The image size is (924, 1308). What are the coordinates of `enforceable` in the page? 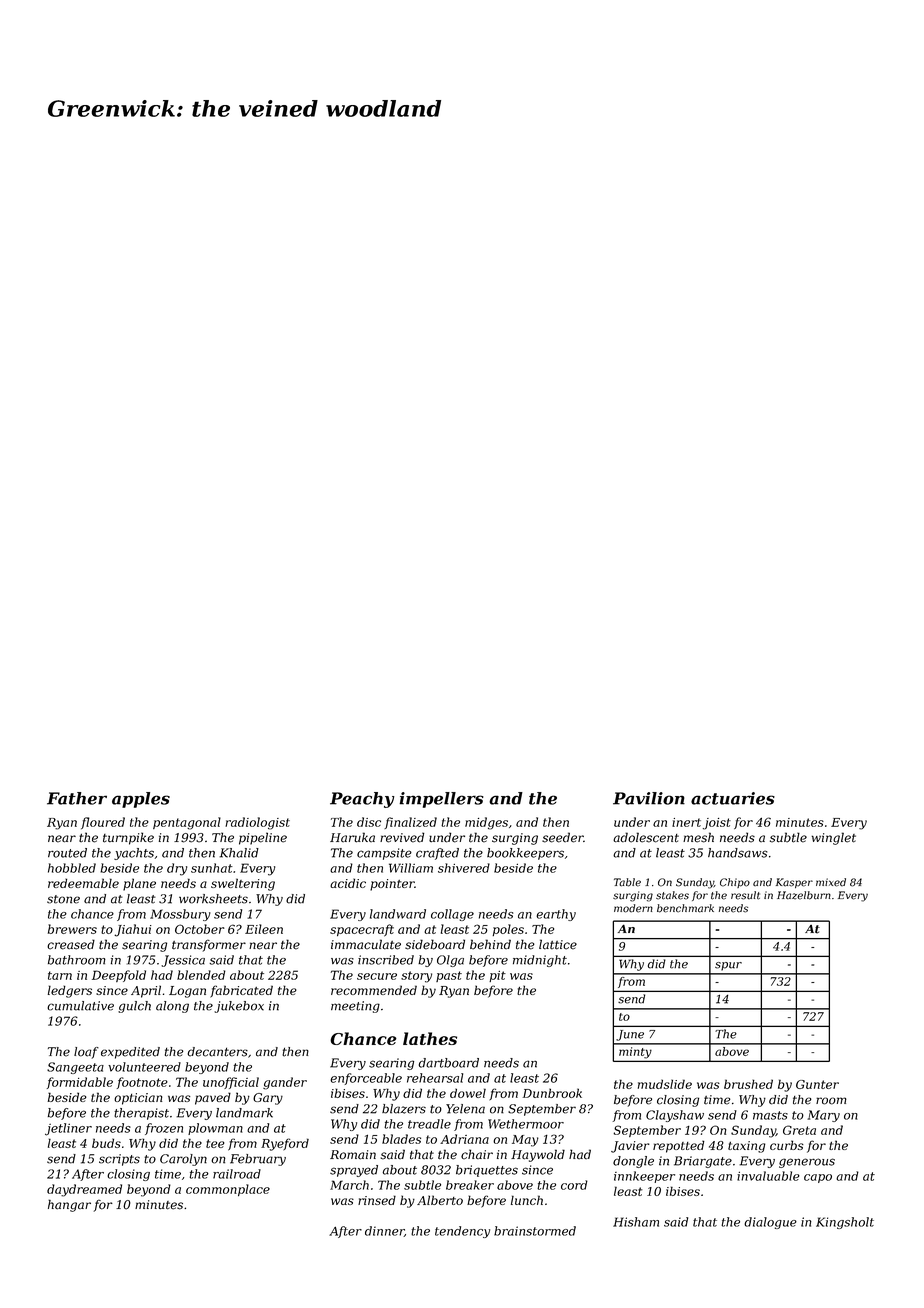 It's located at (366, 1079).
